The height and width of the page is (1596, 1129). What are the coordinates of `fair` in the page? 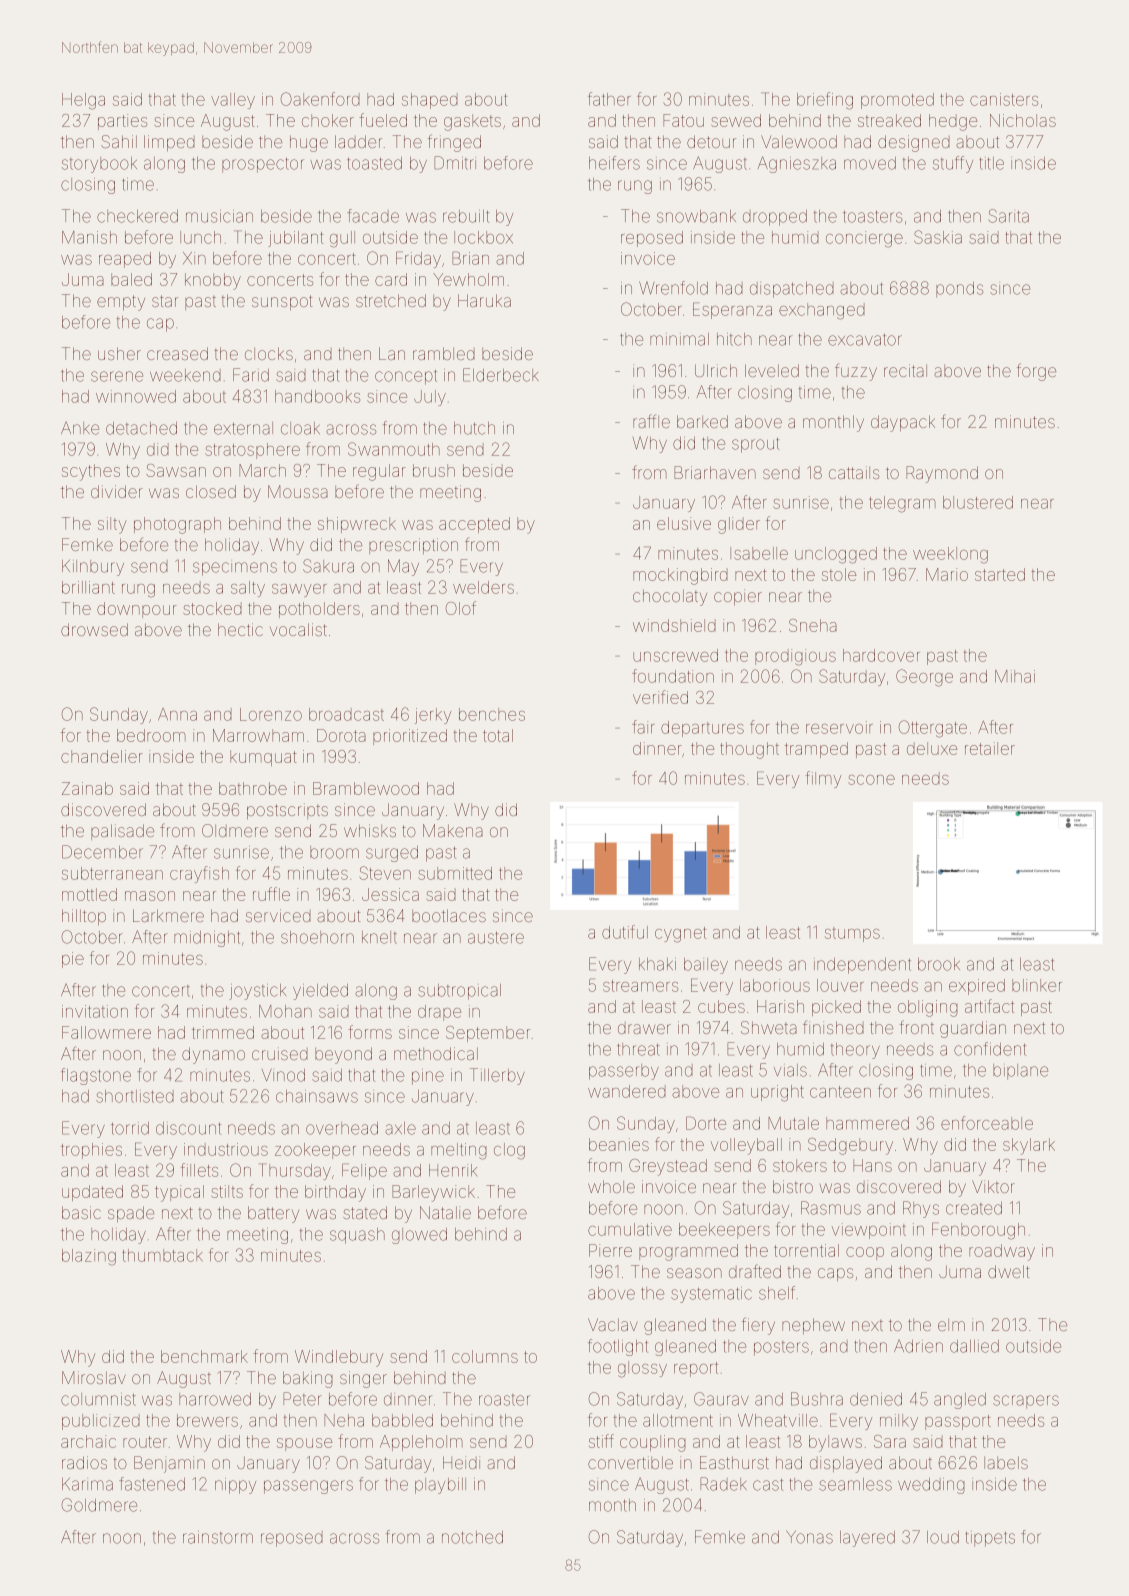 It's located at (643, 727).
